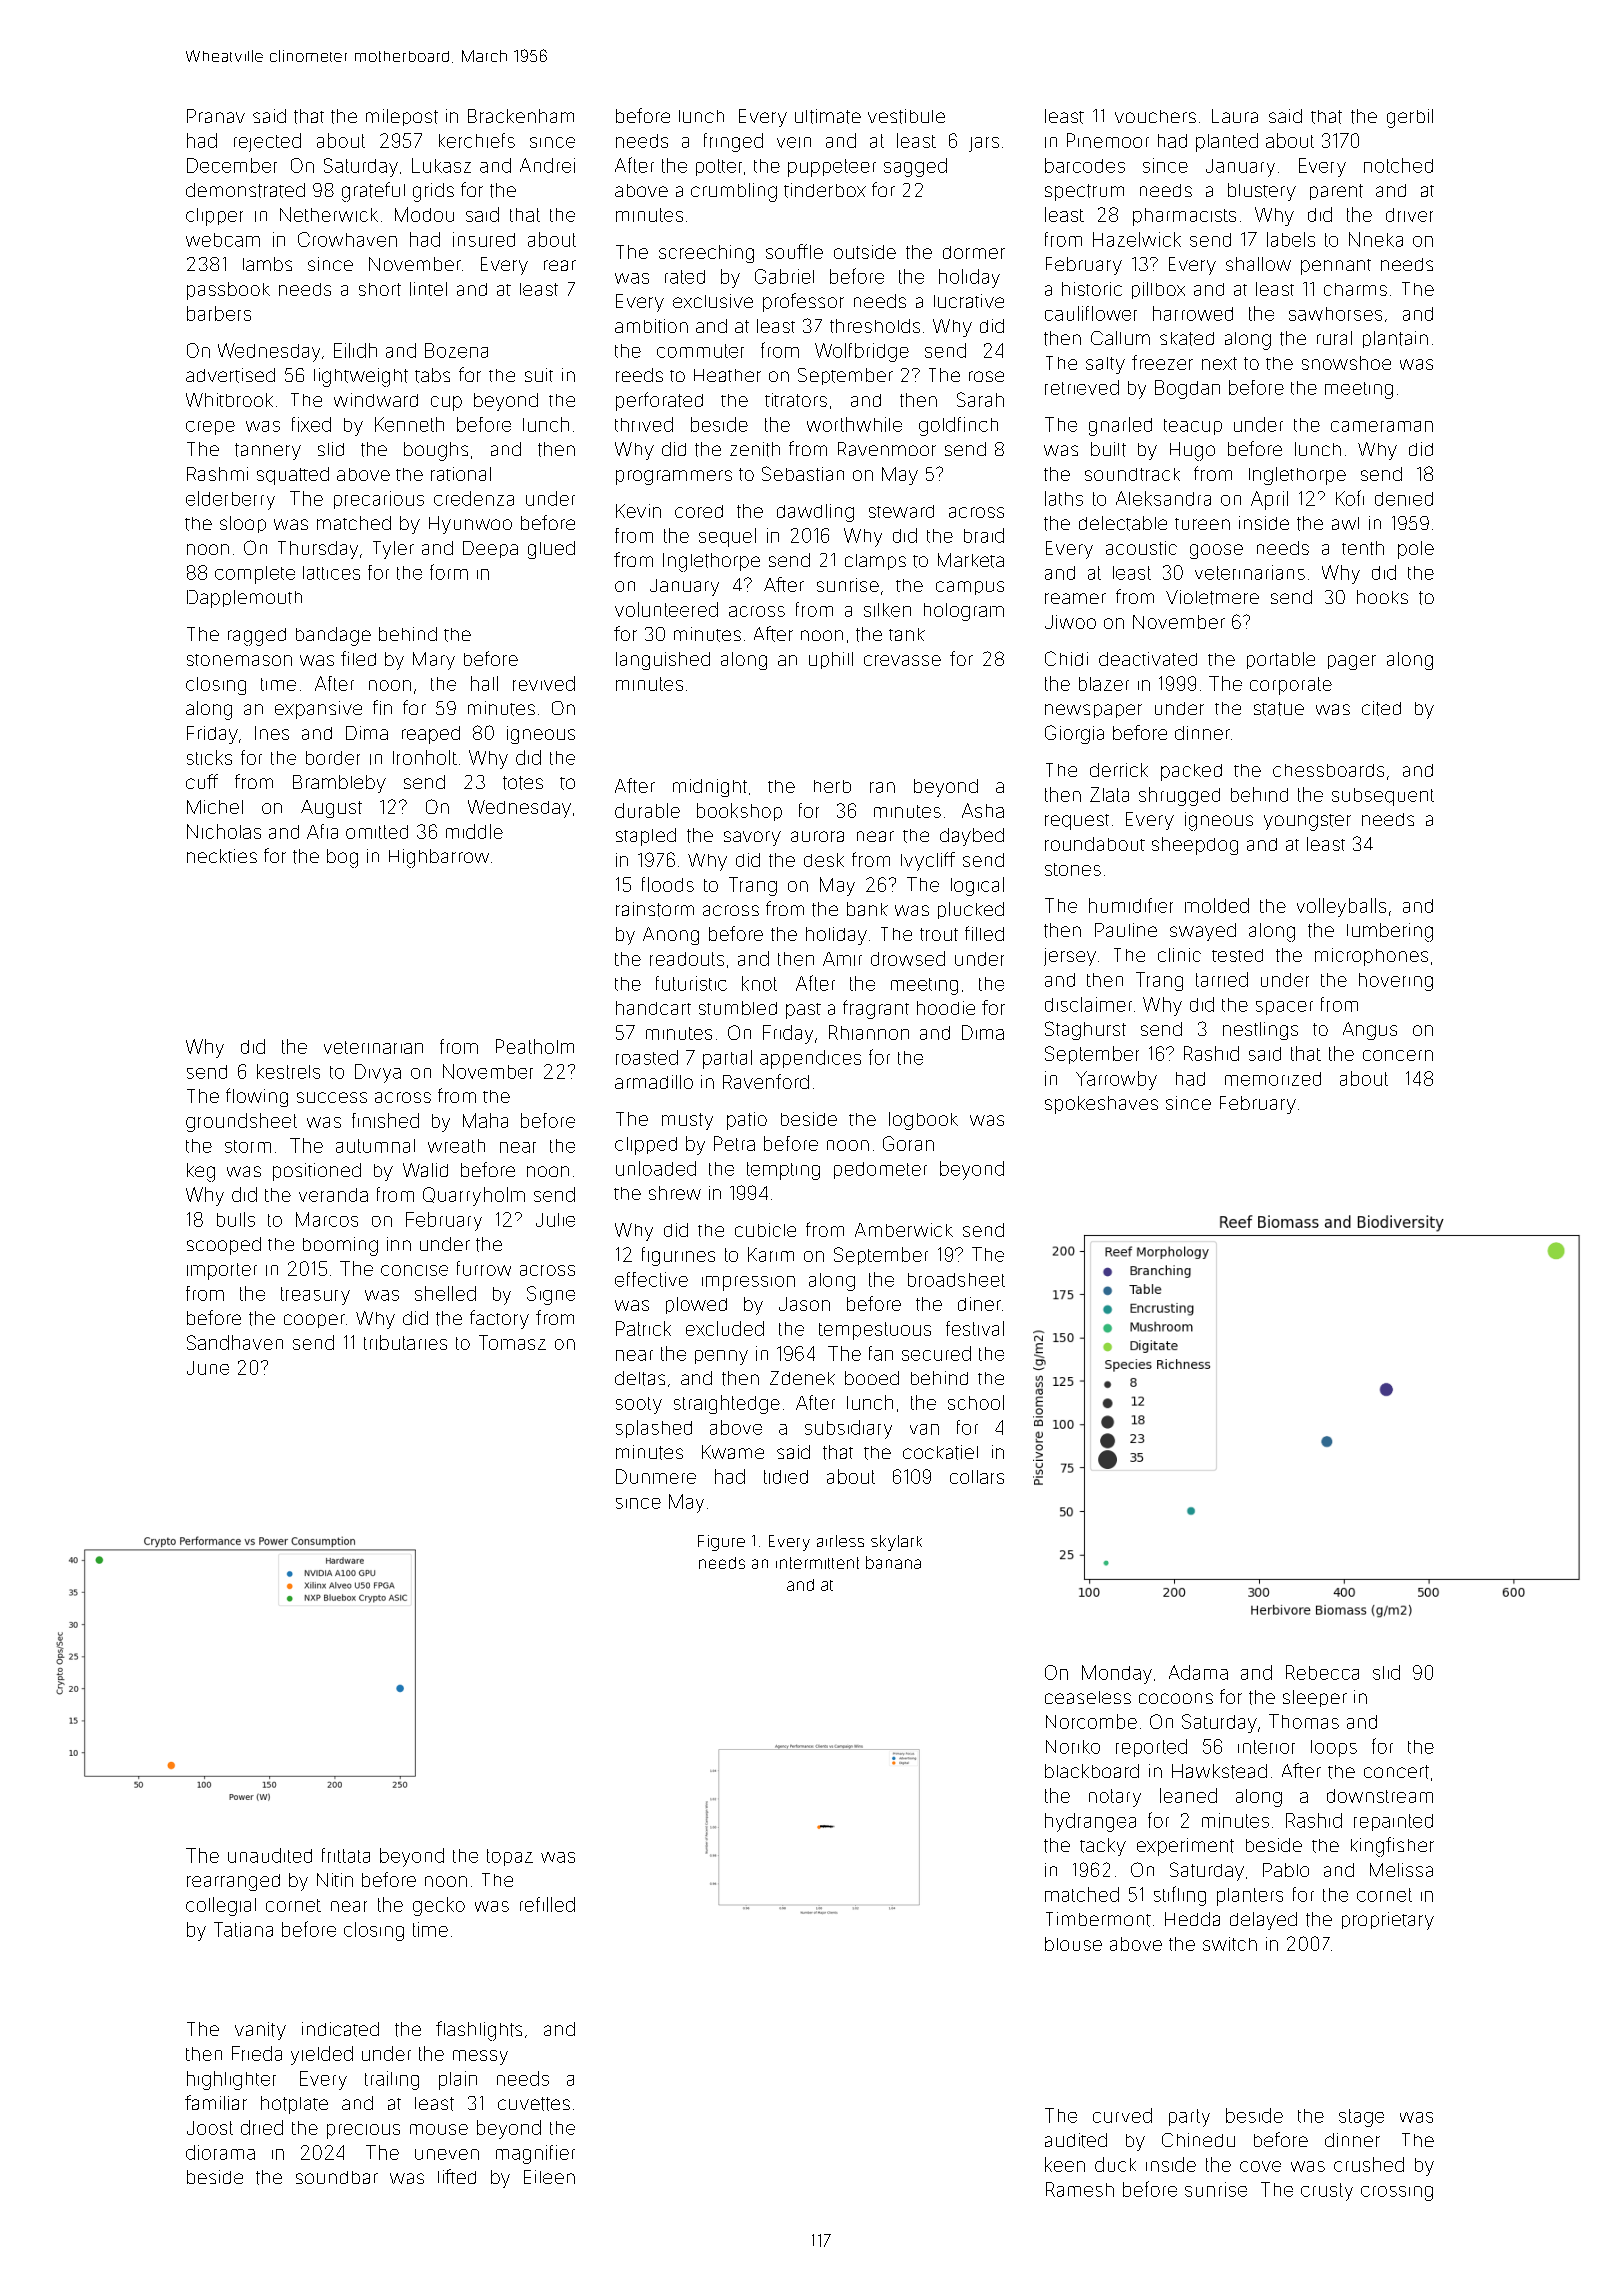 The width and height of the screenshot is (1620, 2292). Describe the element at coordinates (380, 289) in the screenshot. I see `short` at that location.
